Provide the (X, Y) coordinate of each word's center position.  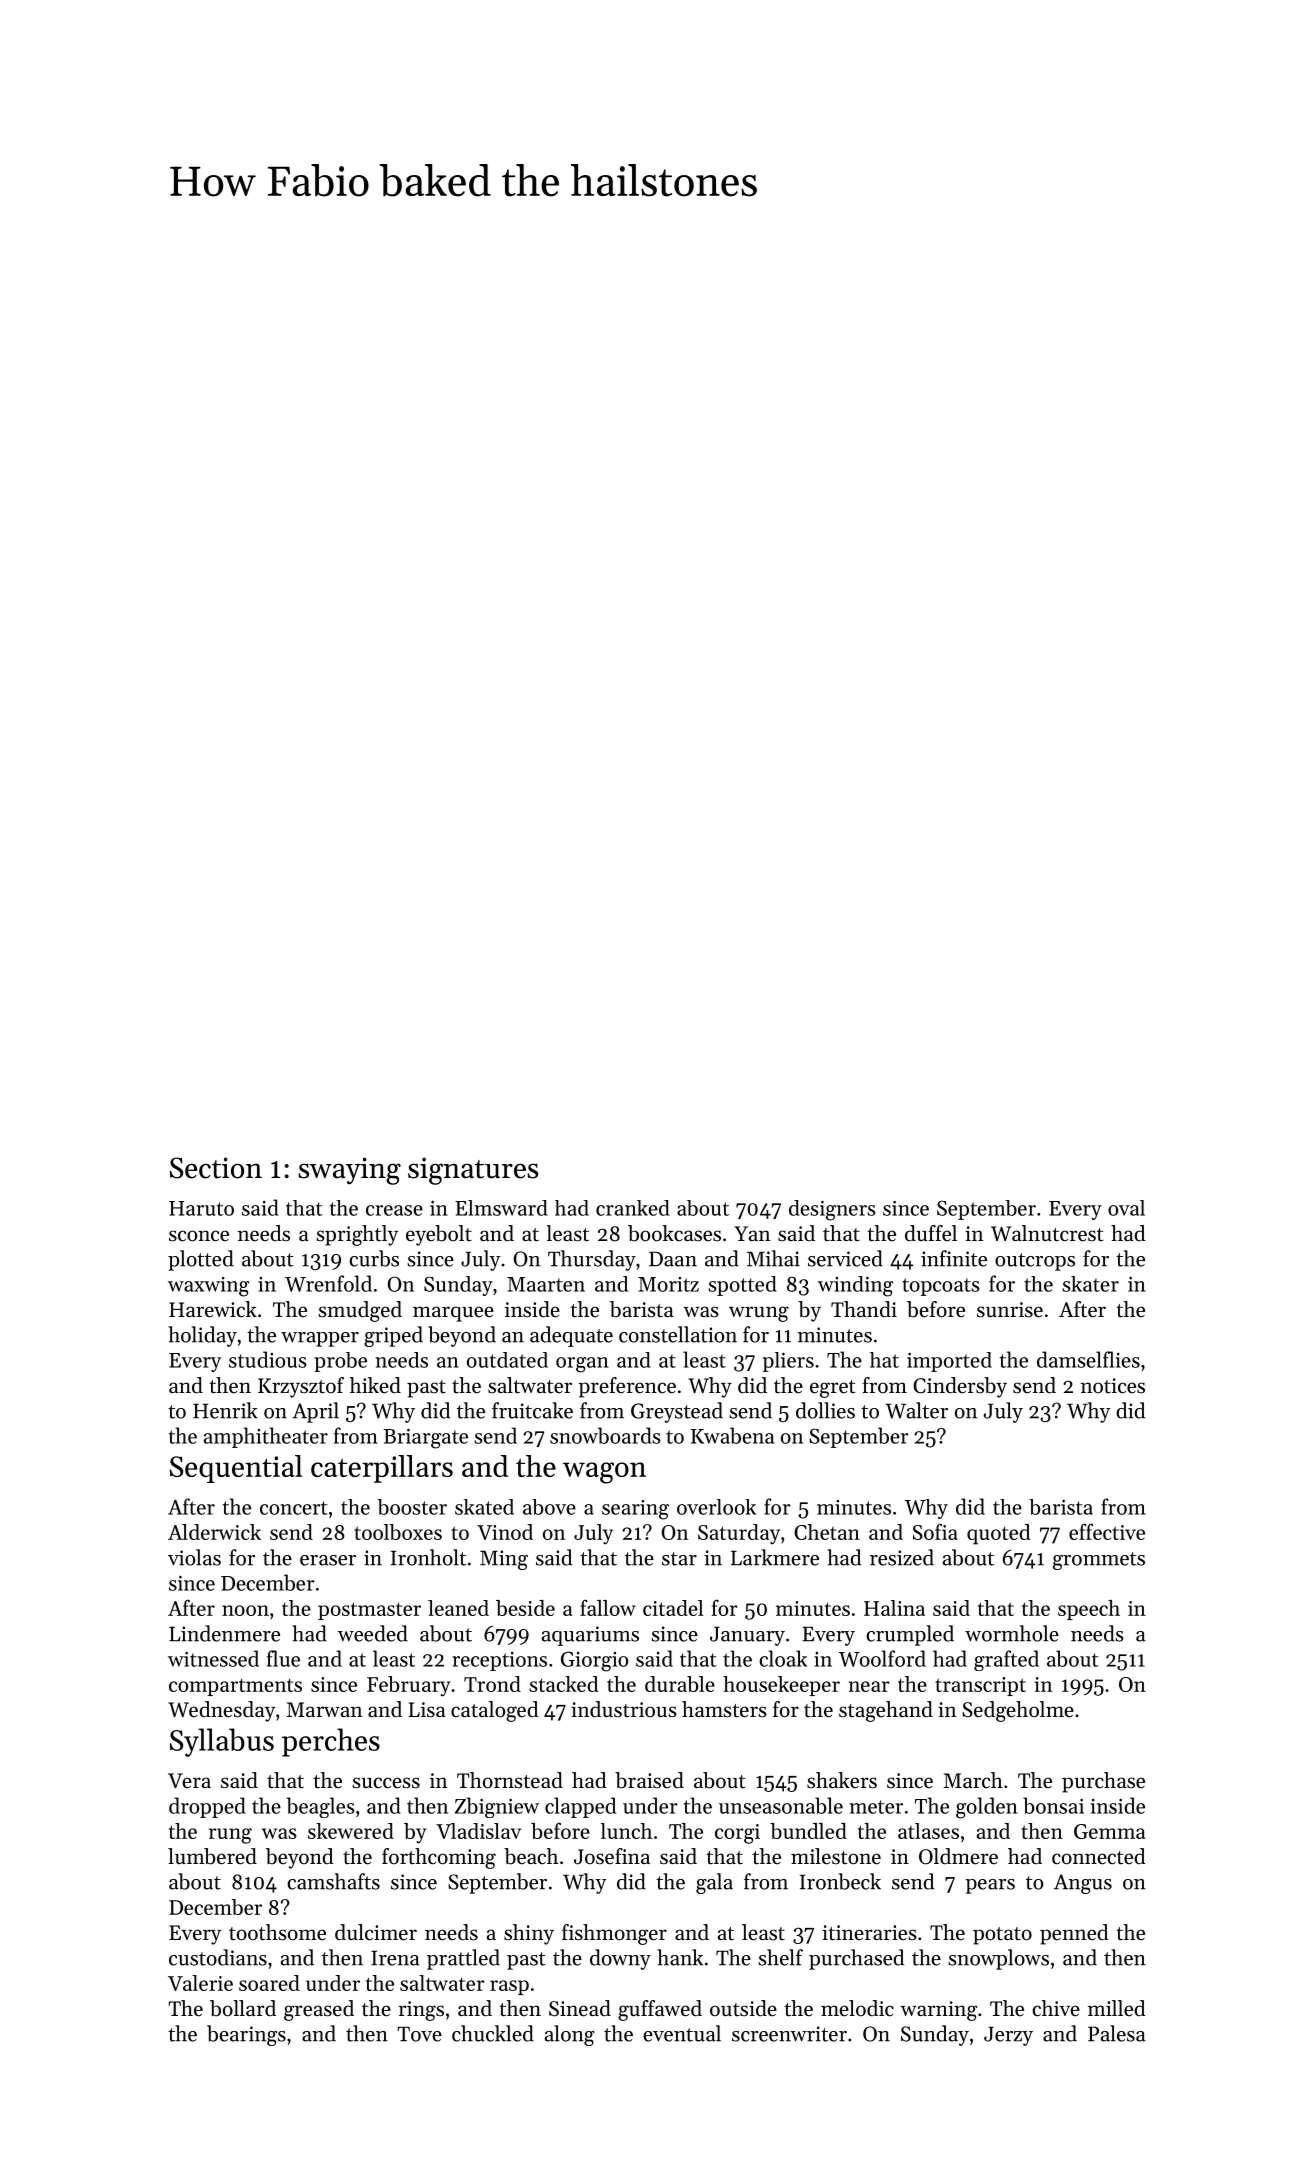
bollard (243, 2008)
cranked (633, 1208)
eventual (682, 2033)
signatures (473, 1171)
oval (1126, 1208)
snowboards (605, 1435)
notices (1113, 1386)
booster (412, 1507)
